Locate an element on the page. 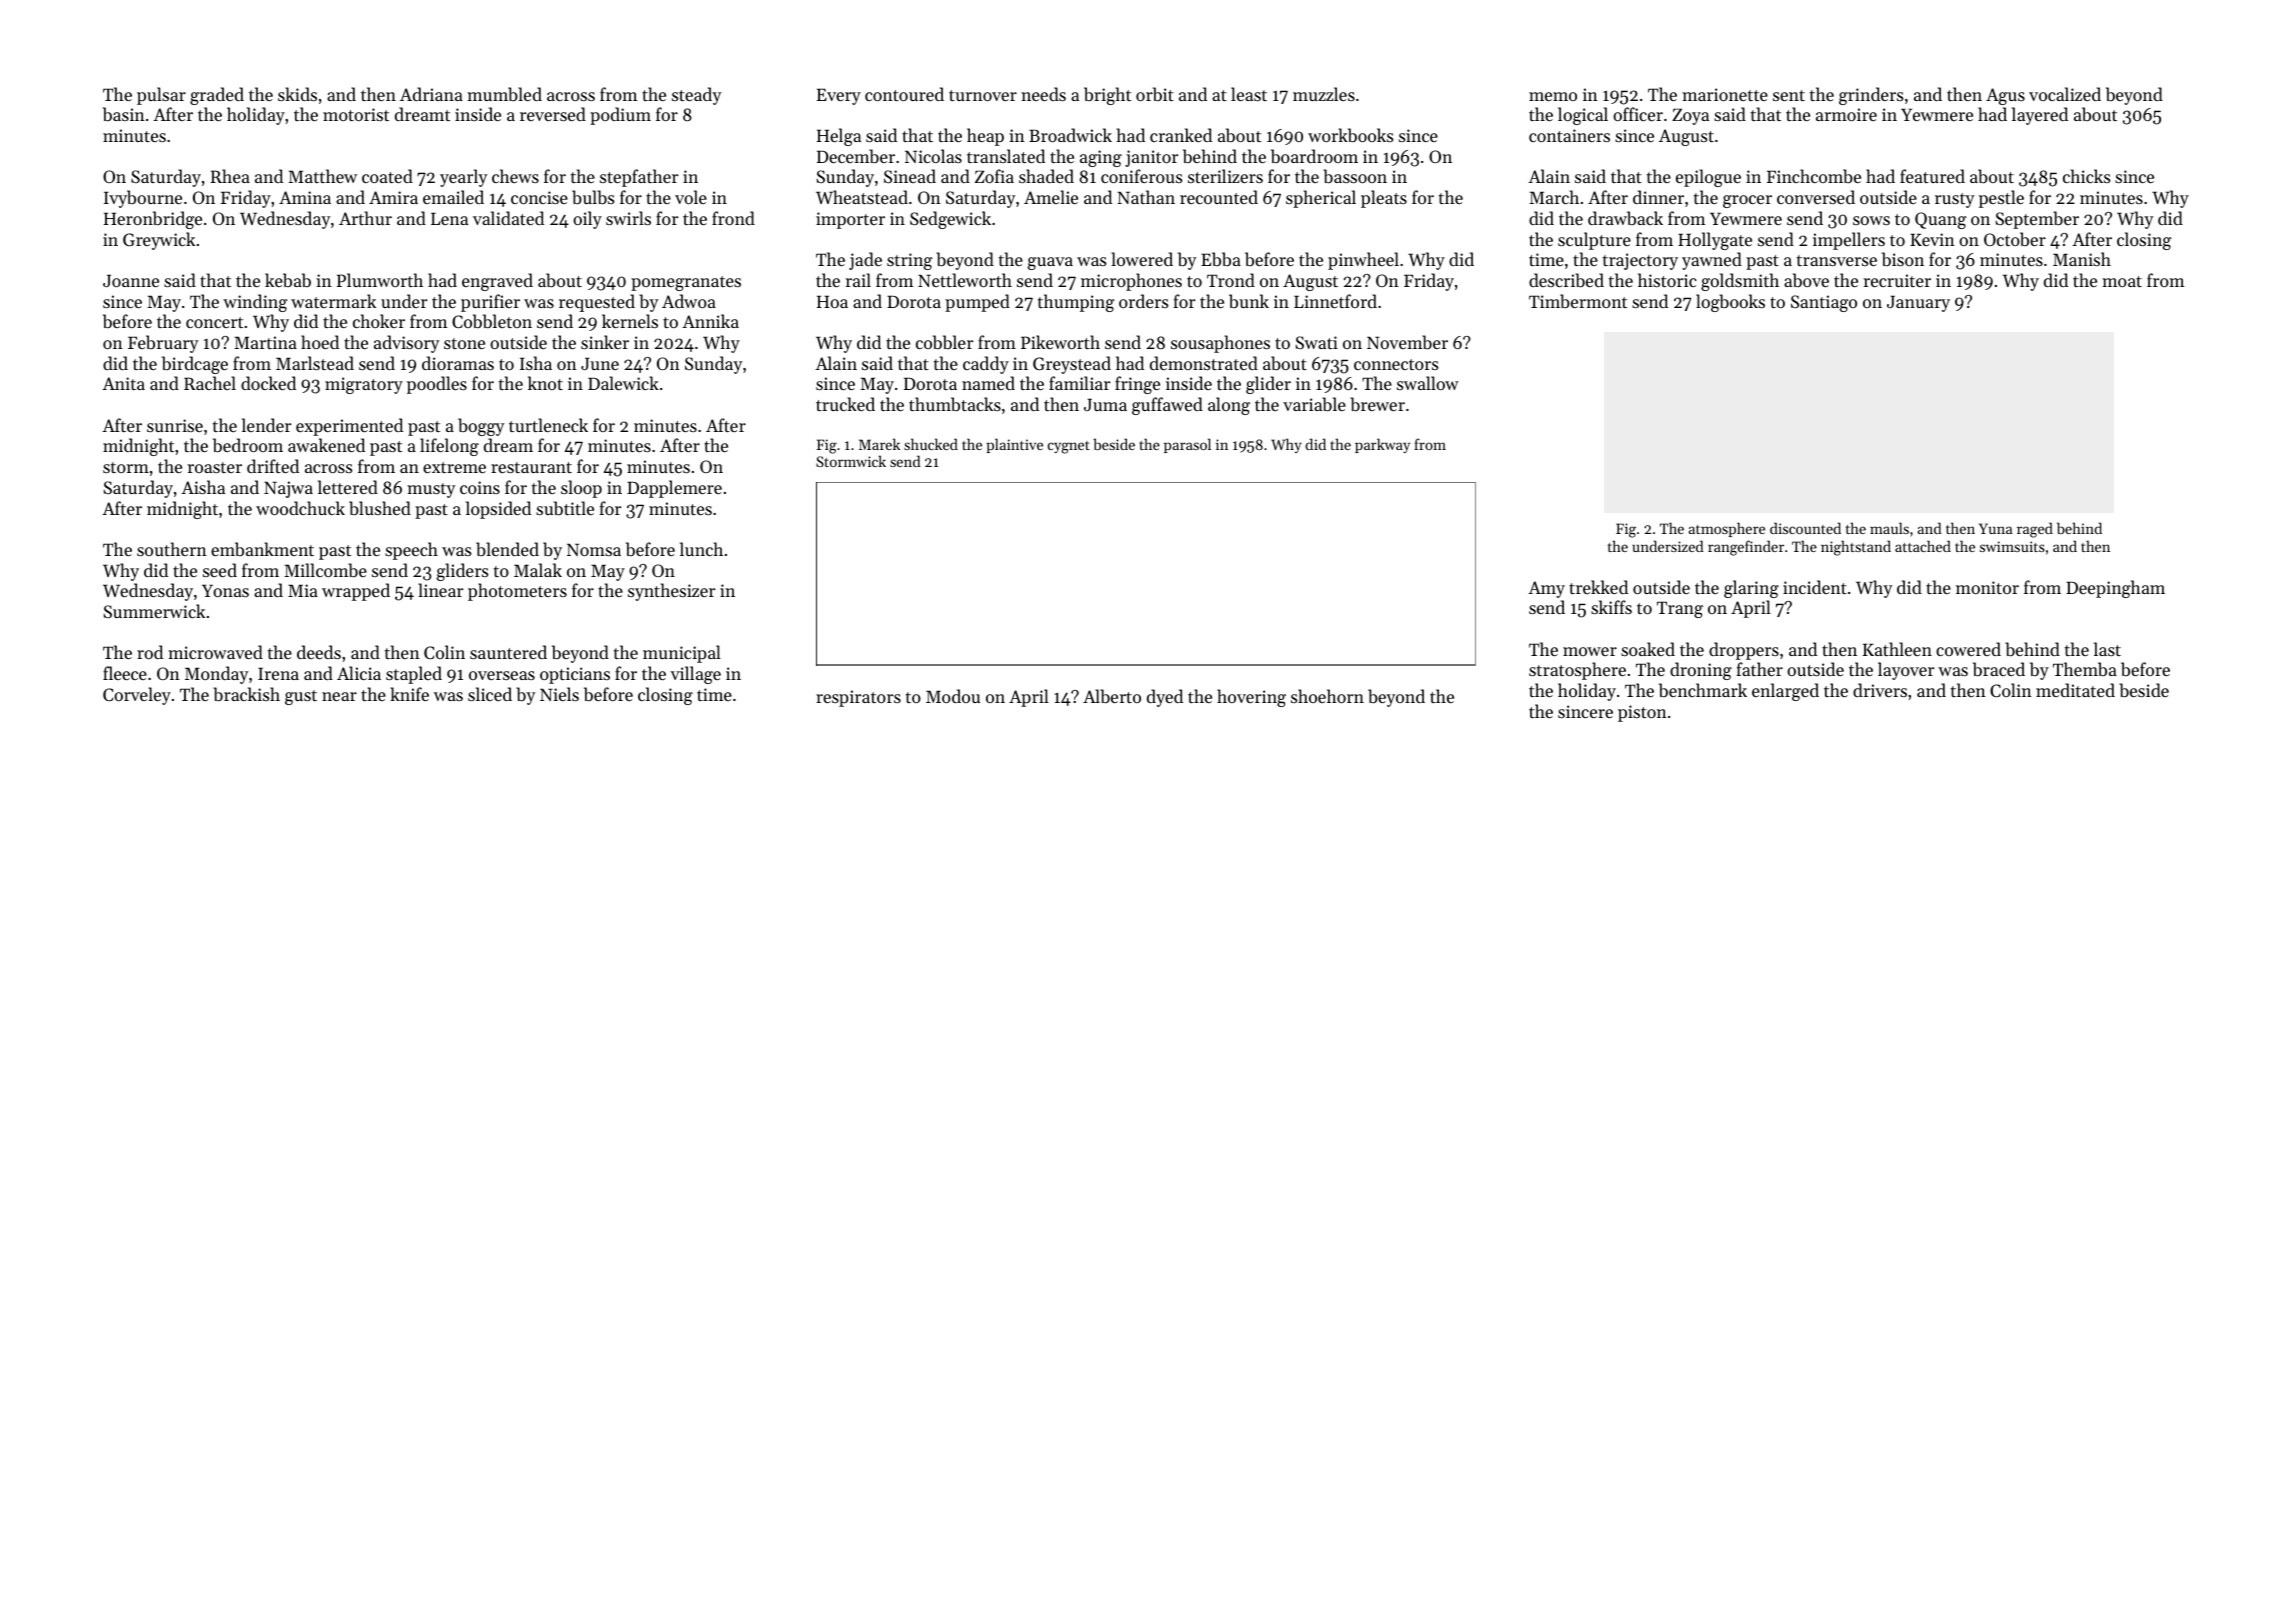  opticians is located at coordinates (575, 675).
